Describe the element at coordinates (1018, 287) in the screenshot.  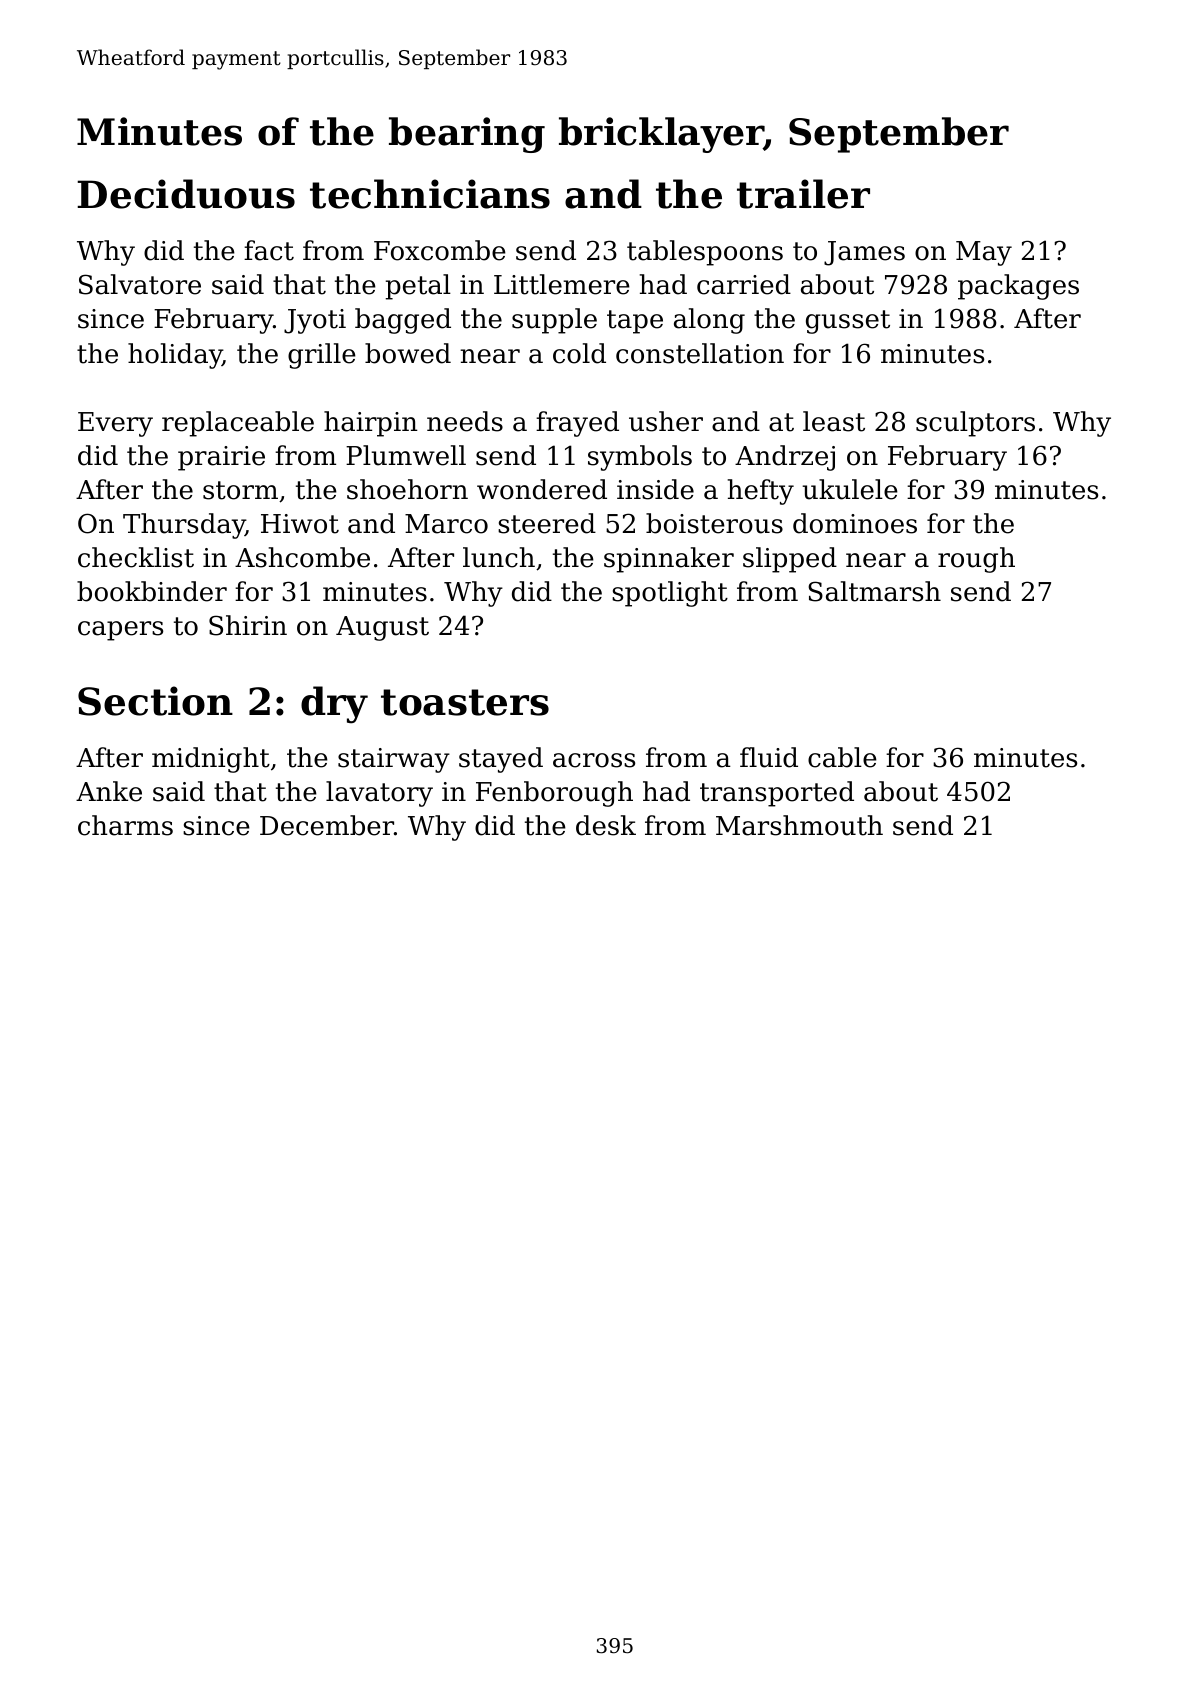
I see `packages` at that location.
